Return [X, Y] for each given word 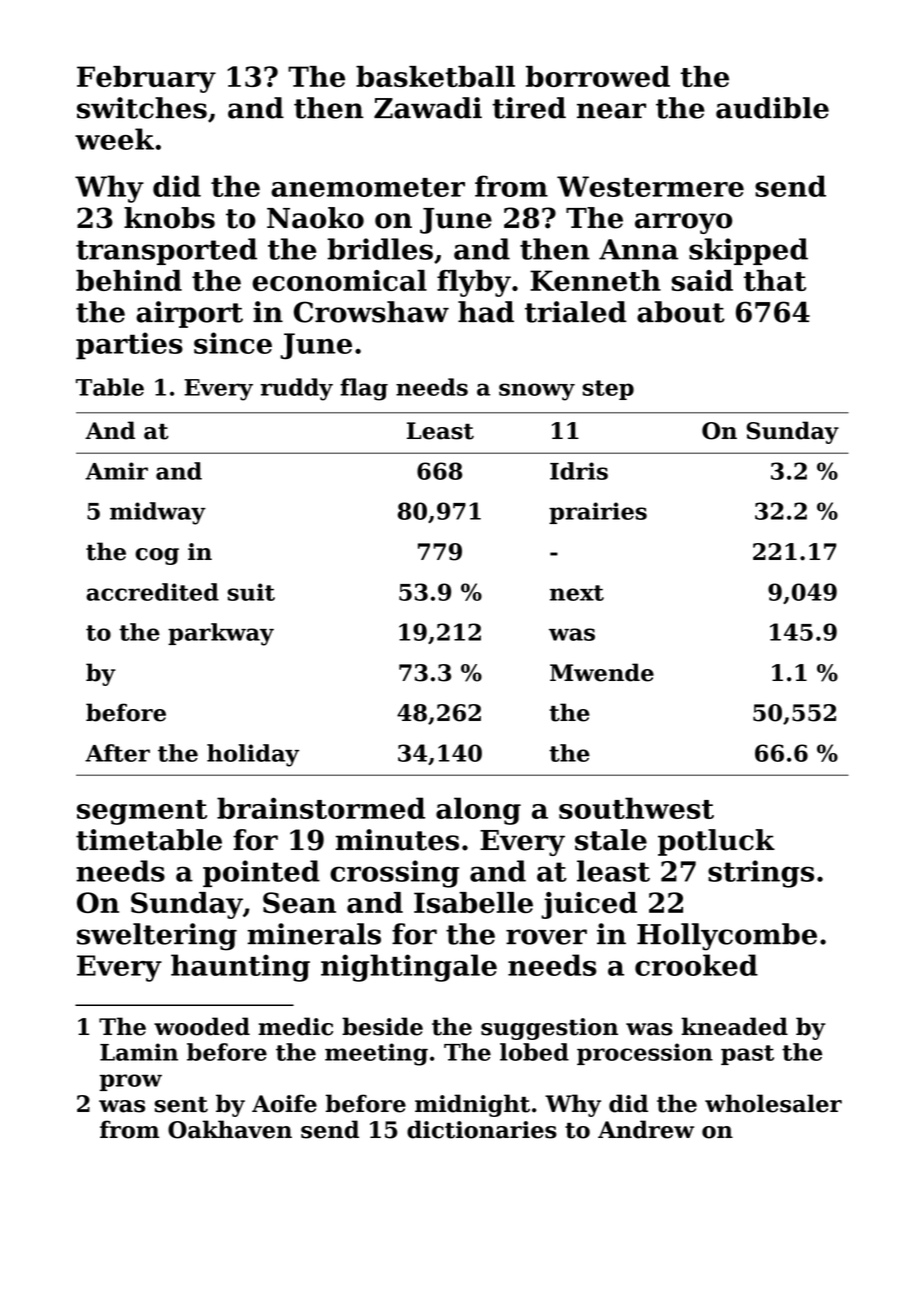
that [775, 280]
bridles [380, 249]
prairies [598, 513]
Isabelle [473, 902]
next [577, 593]
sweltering [157, 937]
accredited [152, 592]
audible [772, 108]
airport [189, 314]
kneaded [734, 1026]
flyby [474, 283]
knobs [169, 218]
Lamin [139, 1052]
